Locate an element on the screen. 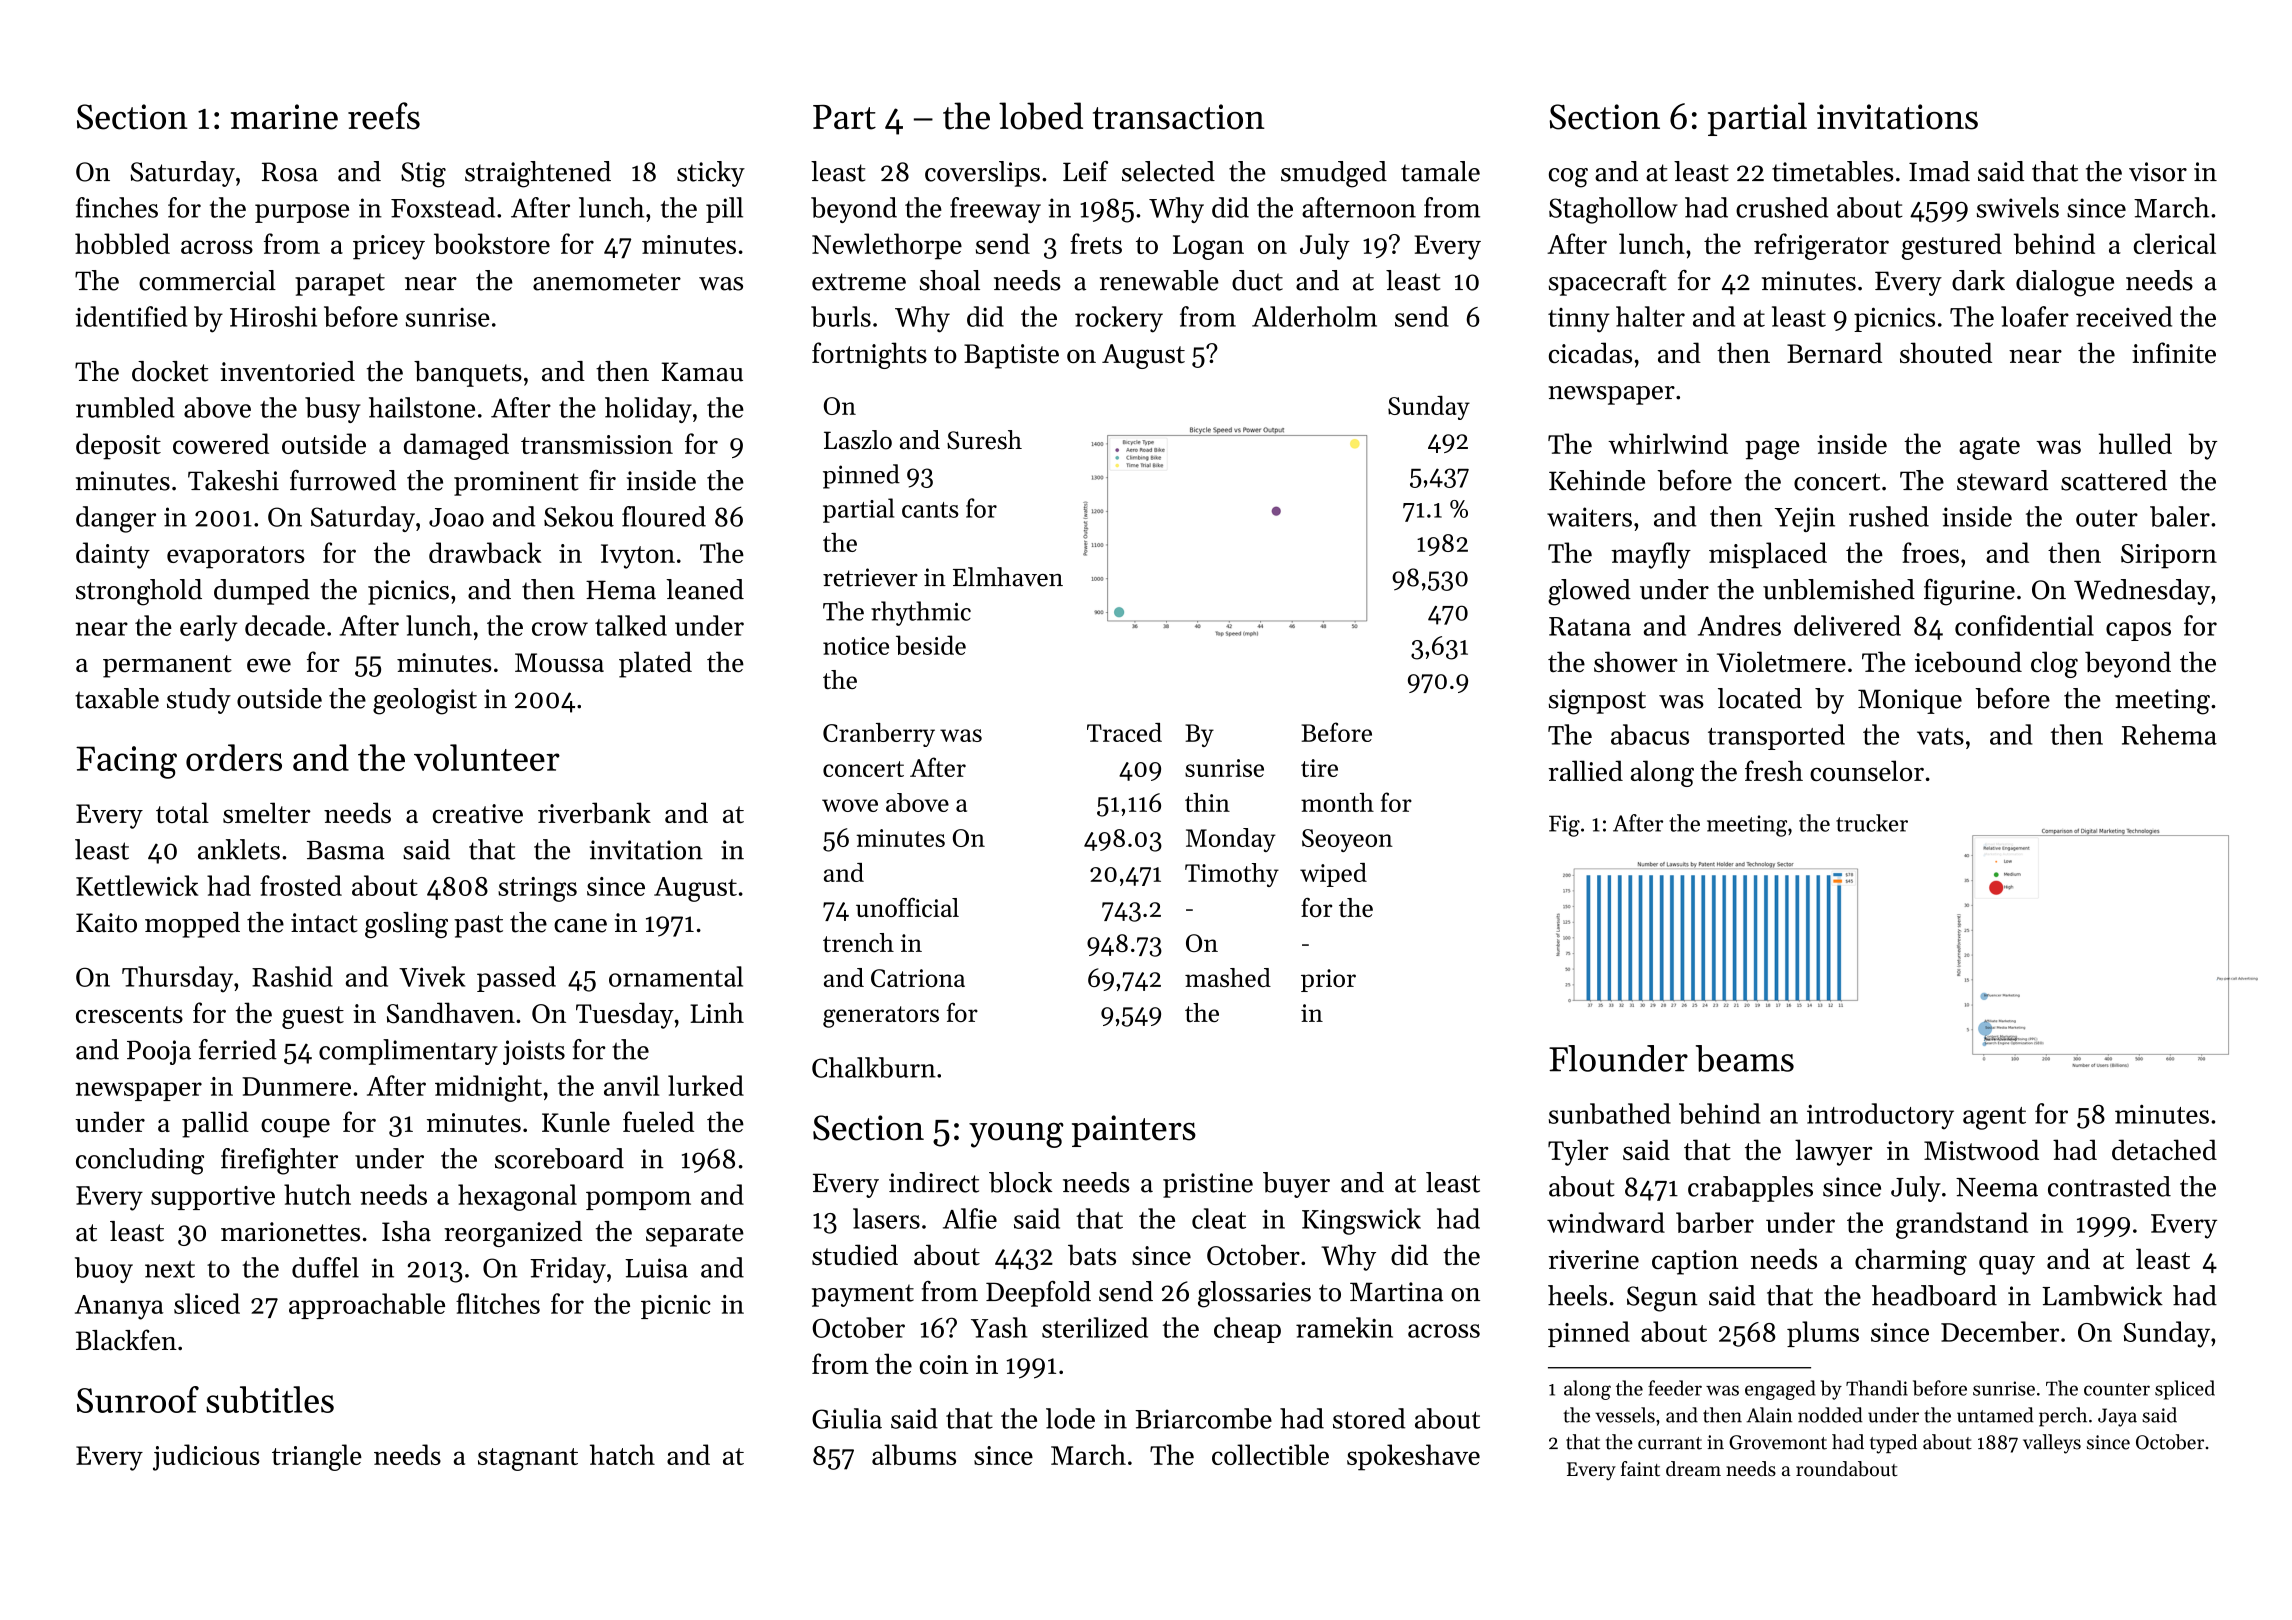  midnight is located at coordinates (488, 1088).
